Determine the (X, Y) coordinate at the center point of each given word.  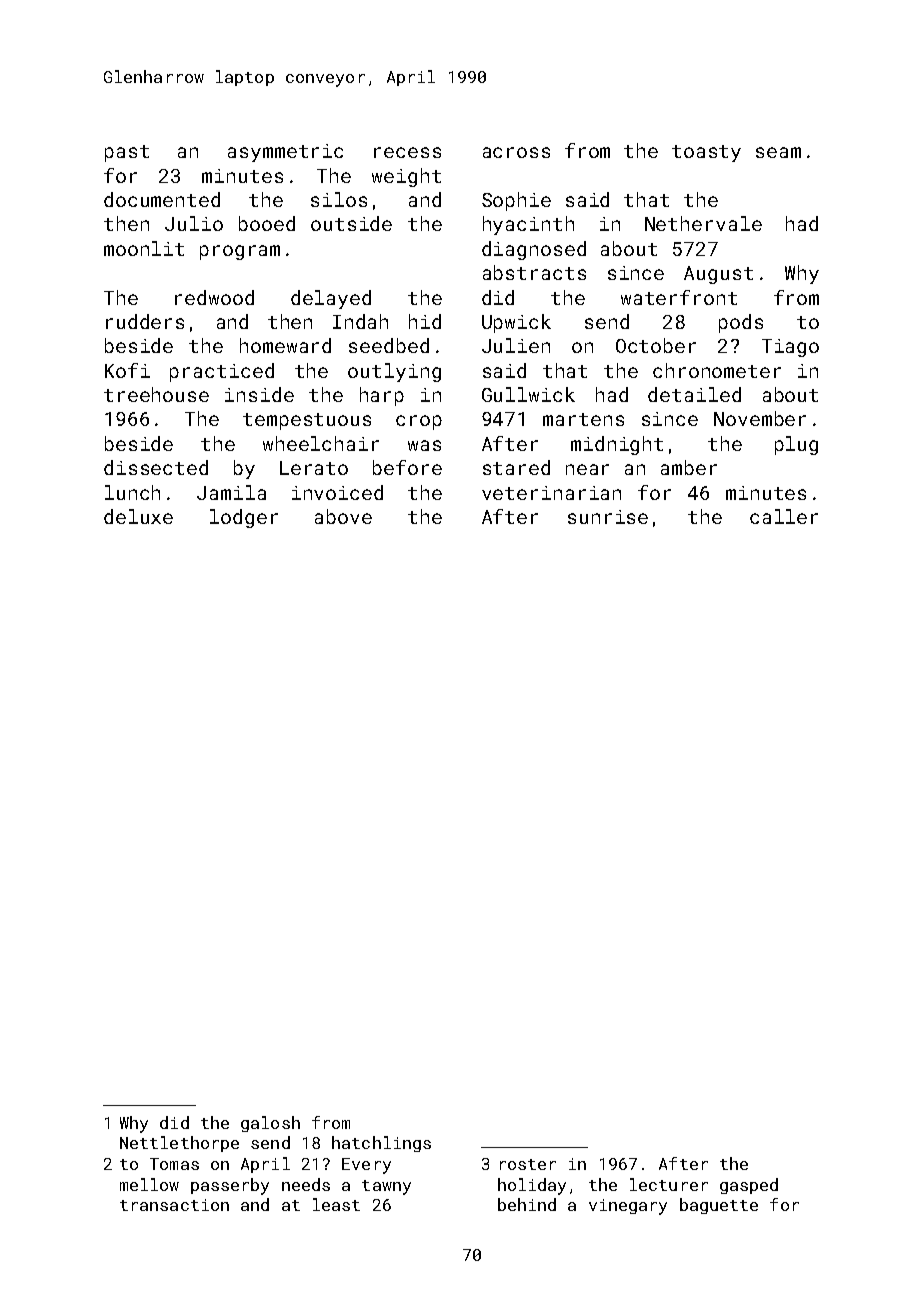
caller (784, 516)
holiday (532, 1186)
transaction (174, 1205)
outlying (394, 372)
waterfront (679, 297)
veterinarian (551, 493)
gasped (749, 1186)
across (516, 152)
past (127, 153)
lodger (244, 518)
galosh (270, 1124)
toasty (706, 153)
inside (259, 394)
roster (528, 1164)
